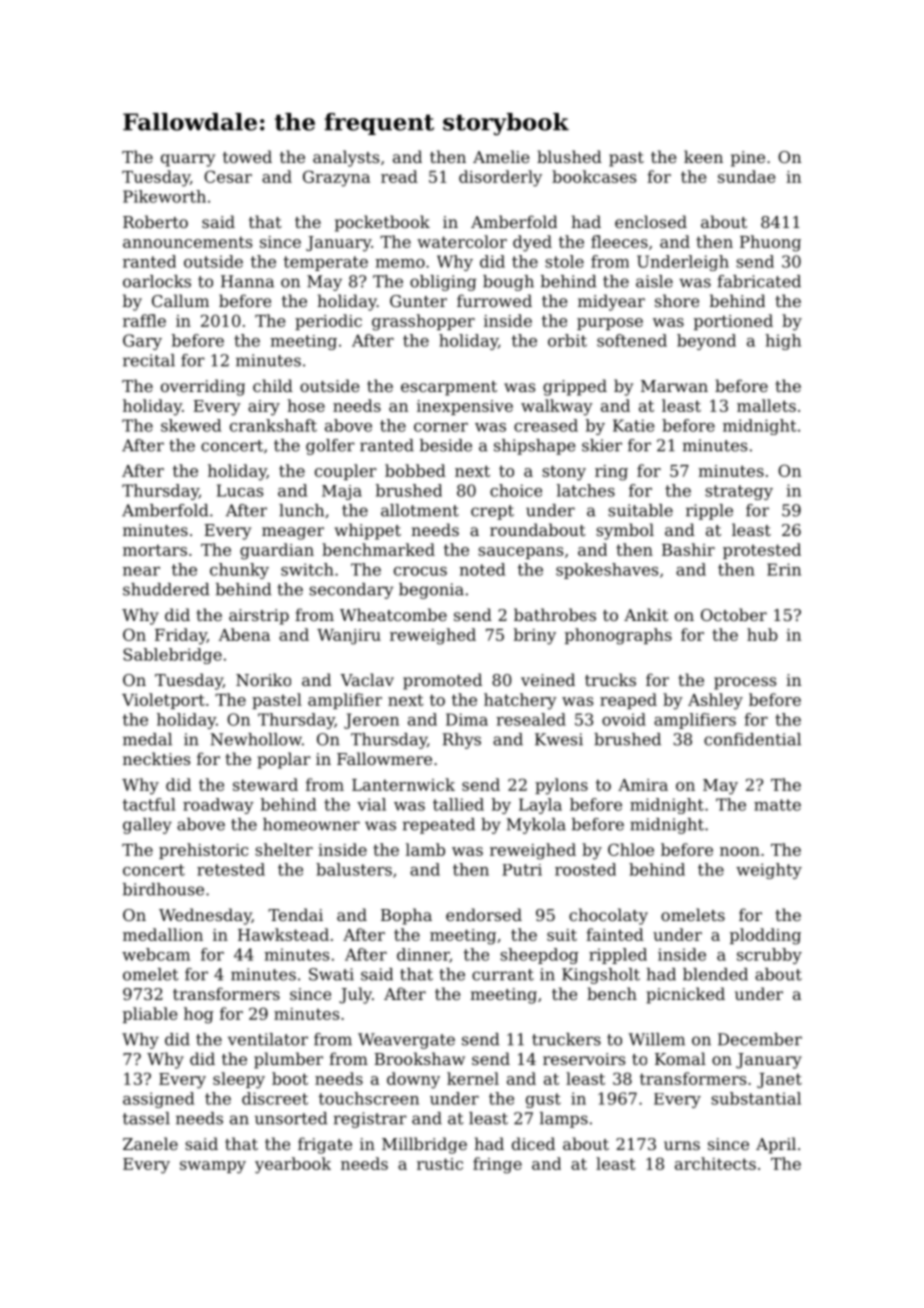  I want to click on read, so click(399, 176).
